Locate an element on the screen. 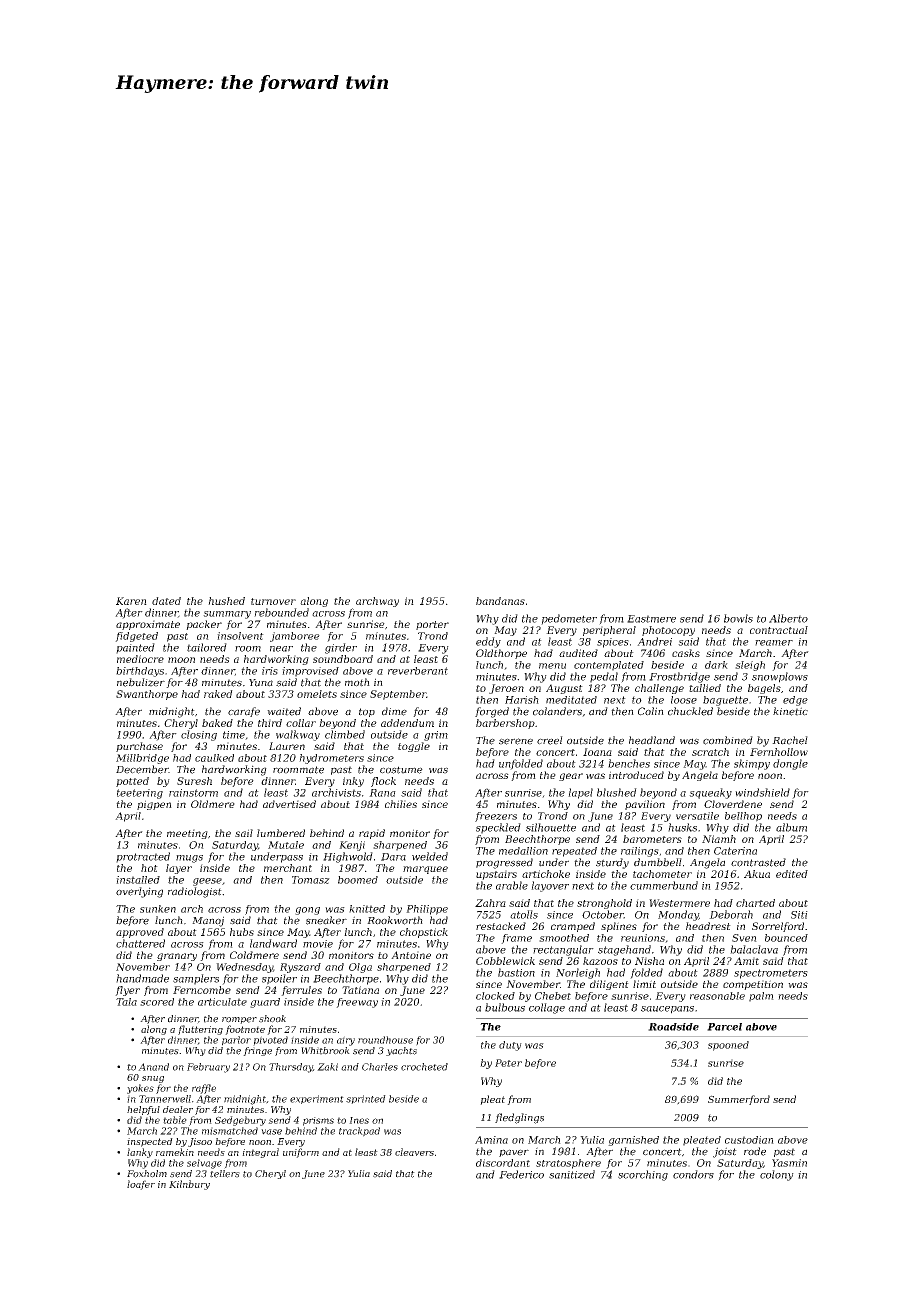 The height and width of the screenshot is (1308, 924). protracted is located at coordinates (143, 857).
